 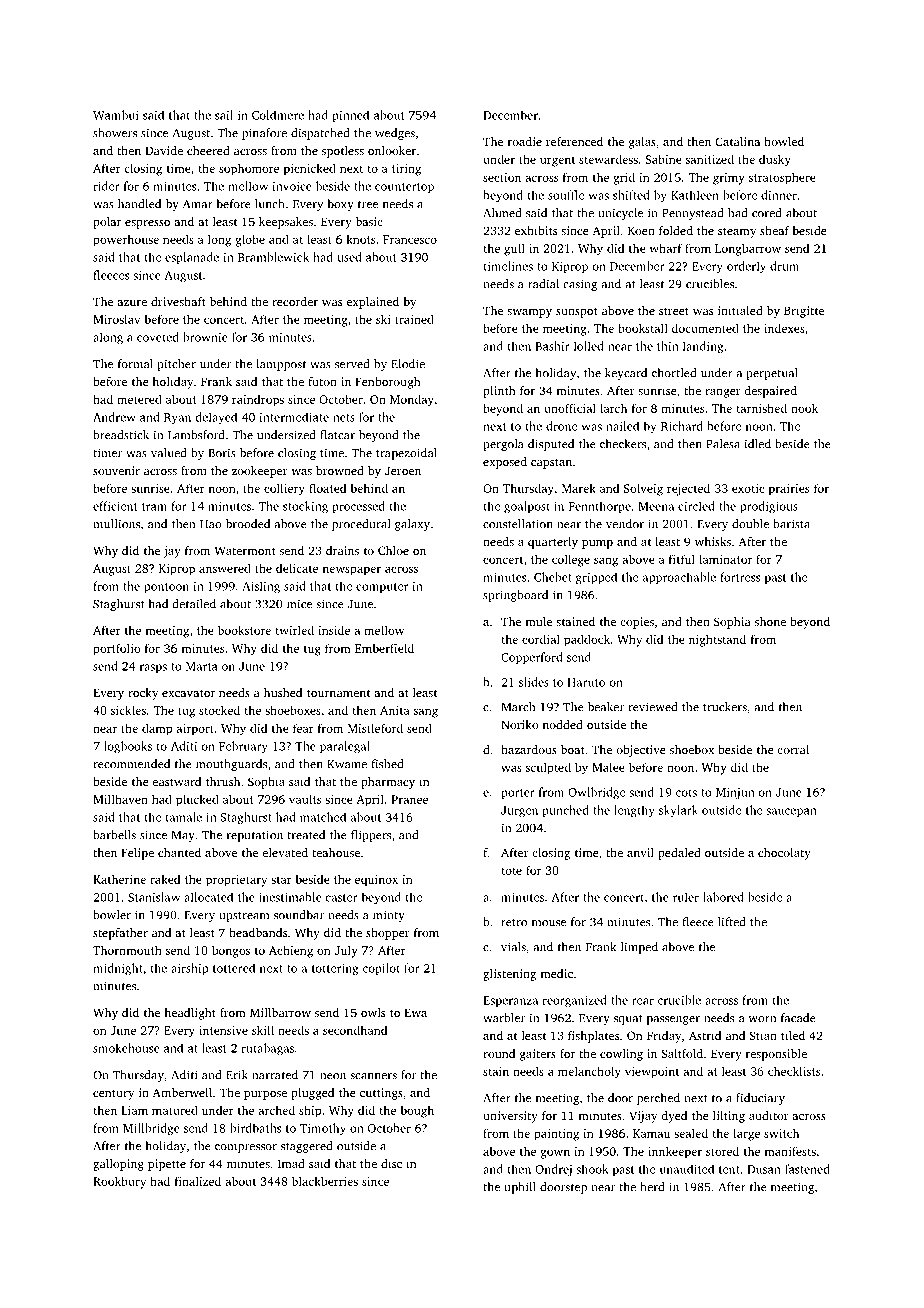 What do you see at coordinates (791, 812) in the page?
I see `saucepan` at bounding box center [791, 812].
